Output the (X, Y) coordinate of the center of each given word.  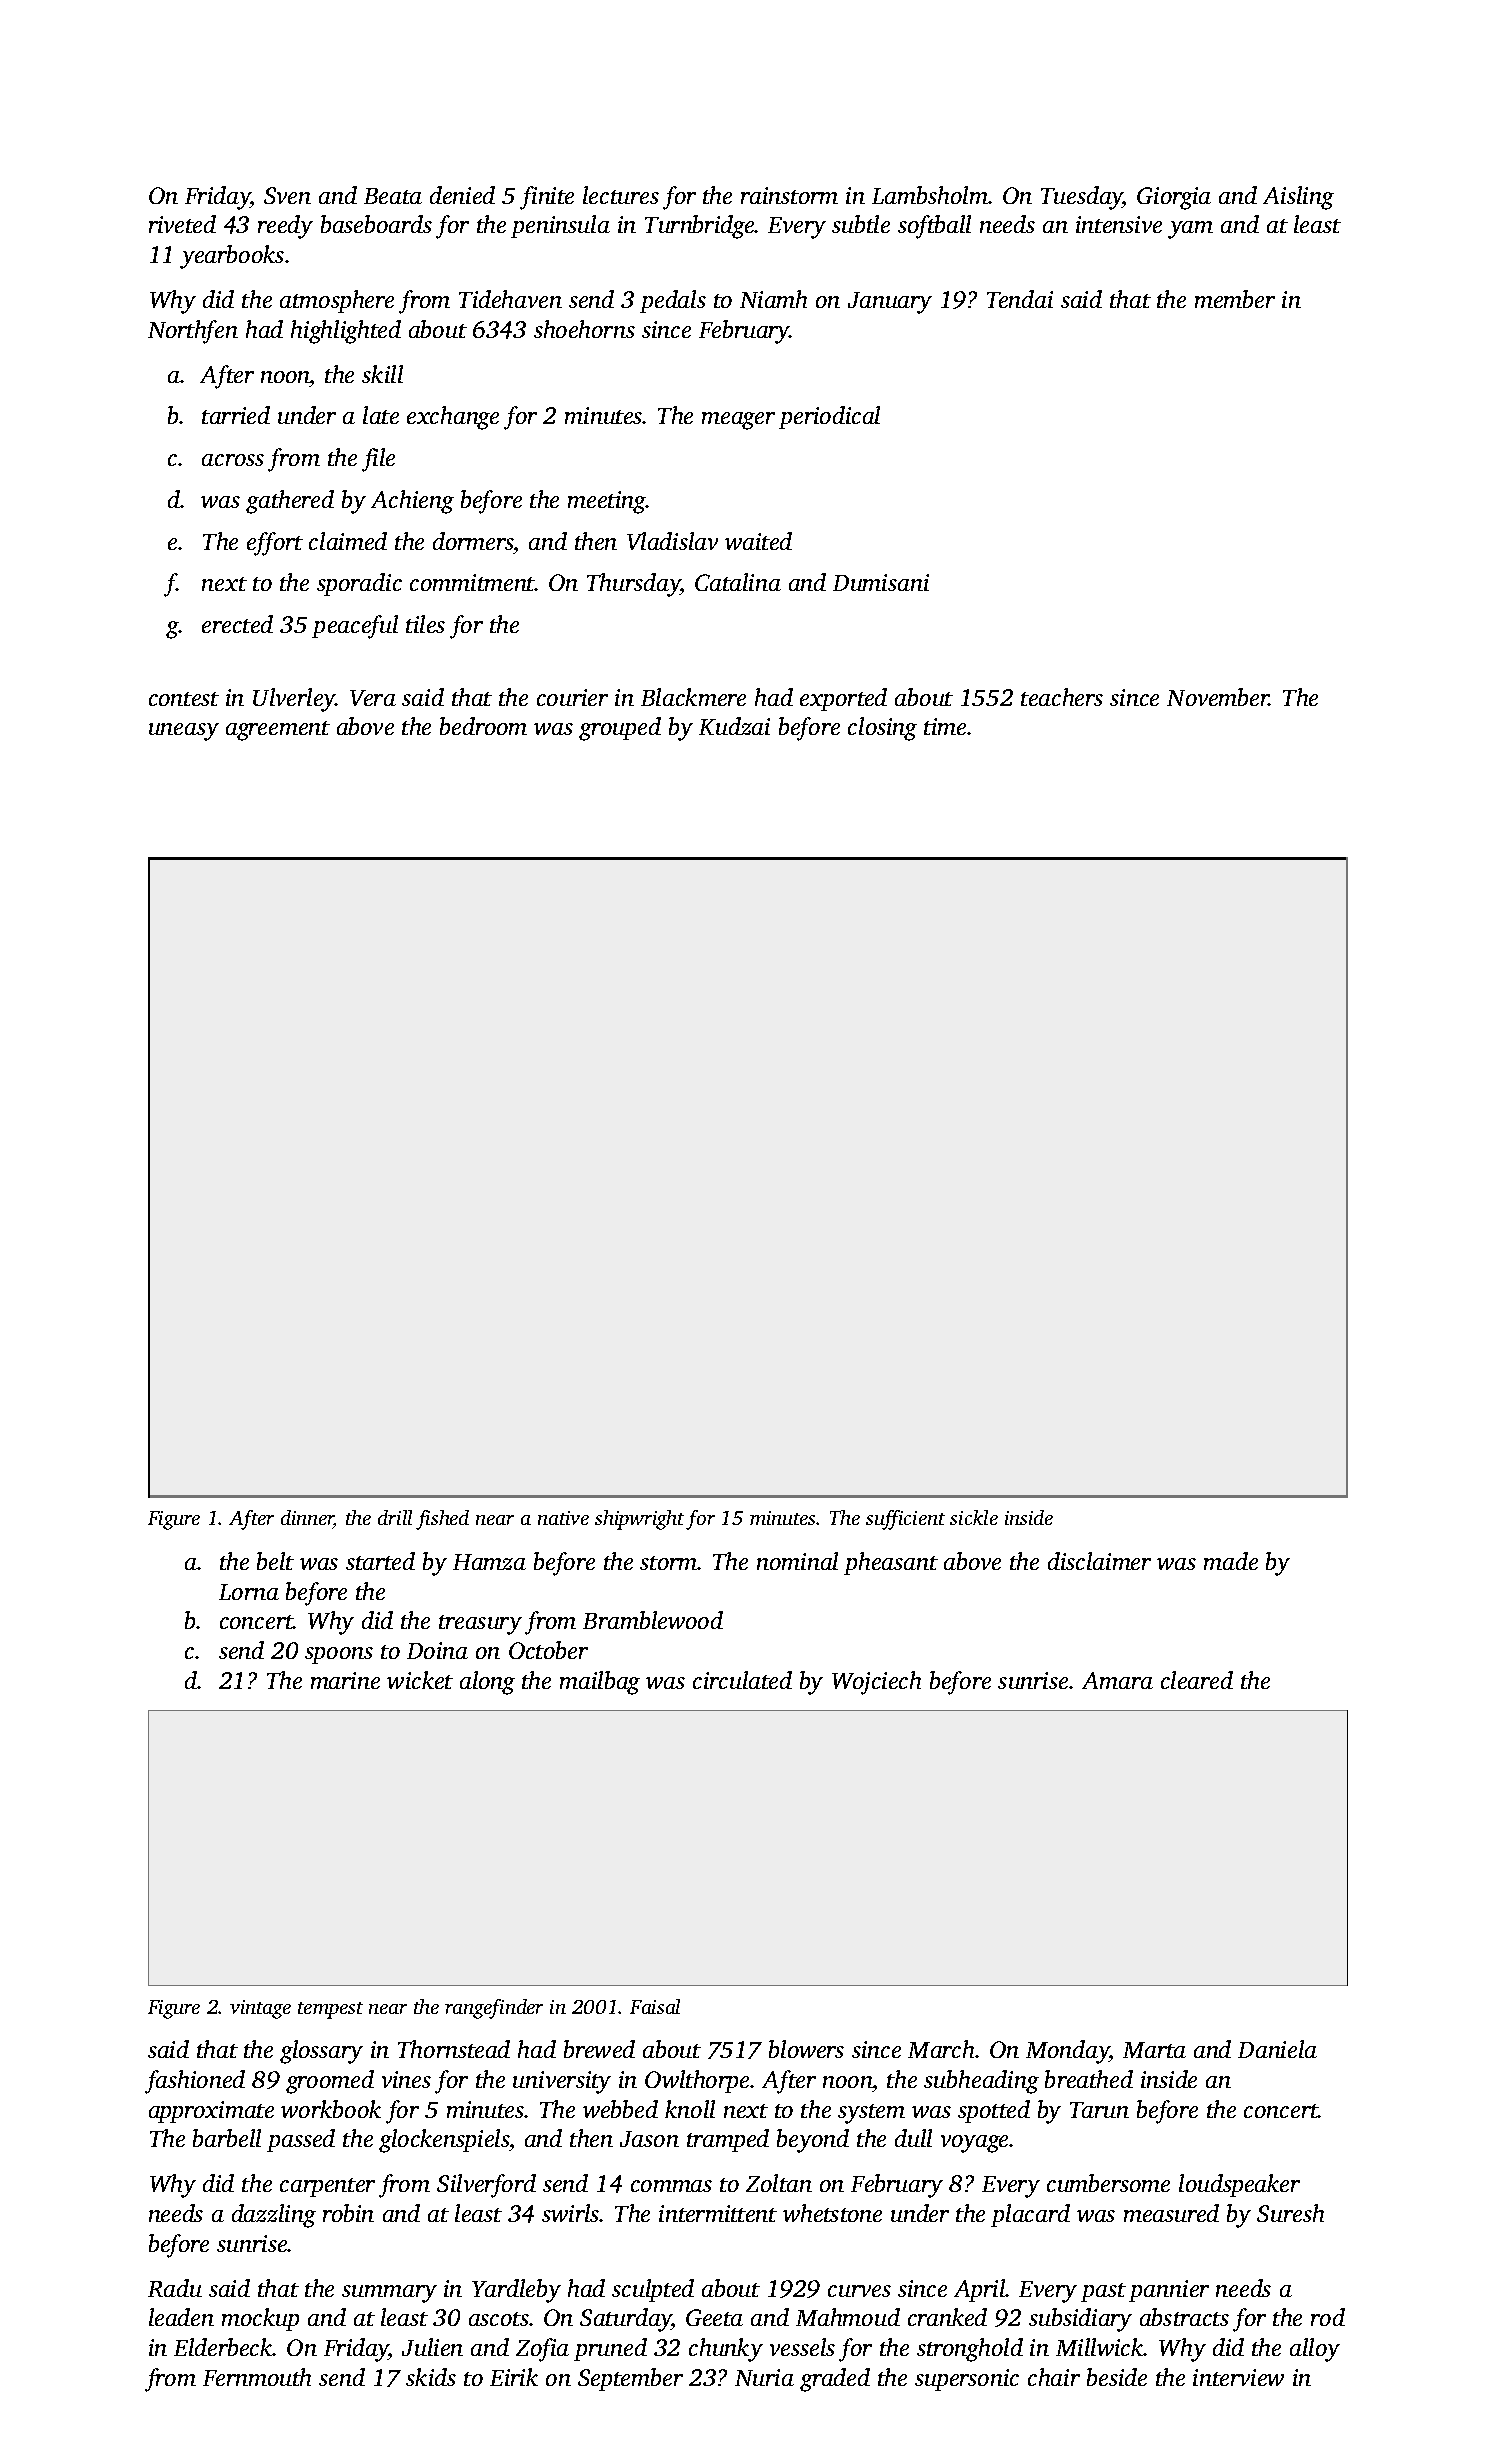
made (1231, 1561)
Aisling (1298, 198)
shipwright (639, 1520)
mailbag (600, 1683)
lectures (621, 195)
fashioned (195, 2082)
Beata (393, 196)
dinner (307, 1519)
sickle (974, 1517)
